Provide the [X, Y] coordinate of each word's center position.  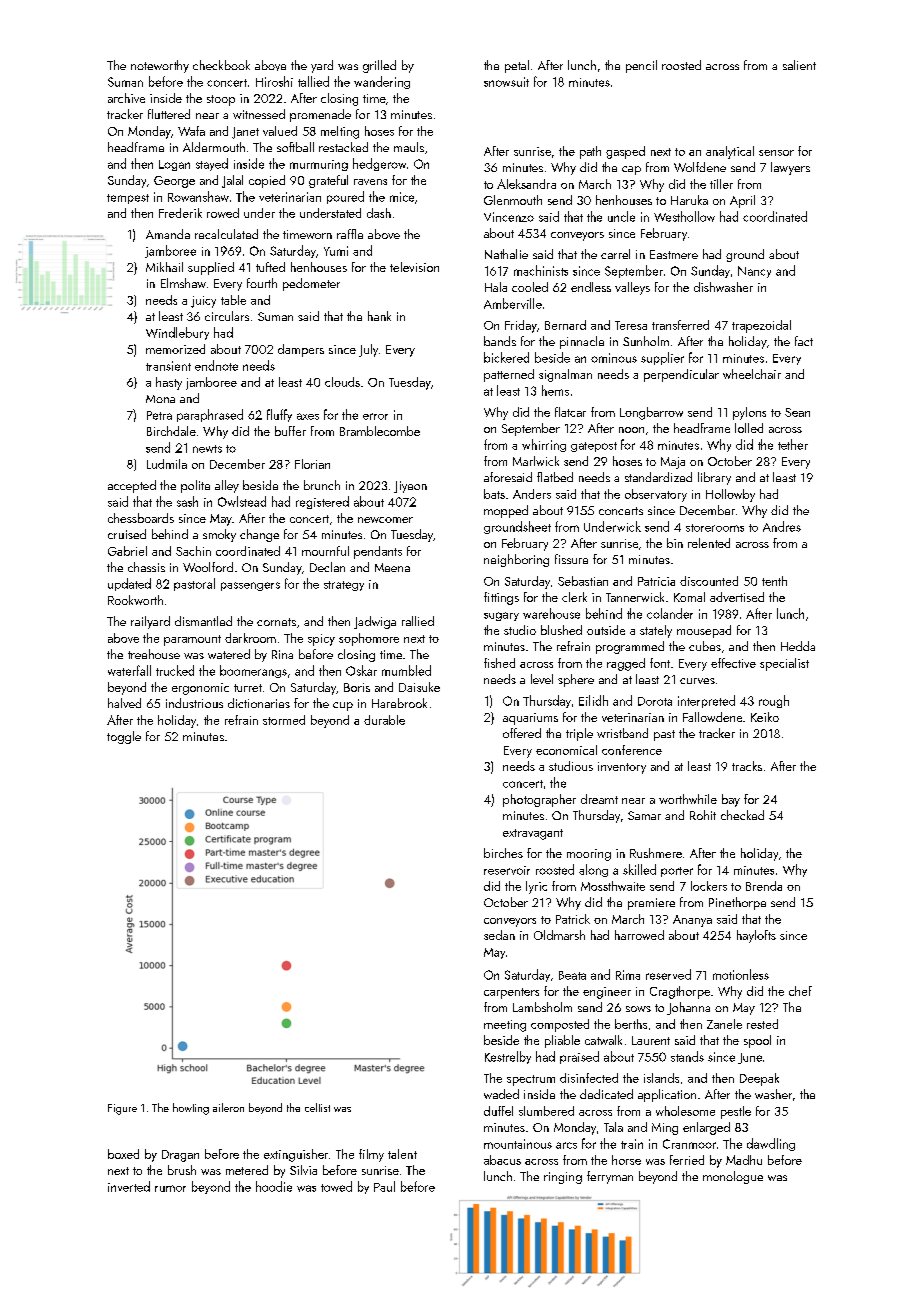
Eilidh [593, 700]
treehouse [154, 654]
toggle [124, 737]
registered [322, 502]
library [714, 478]
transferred [680, 325]
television [414, 267]
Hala [496, 287]
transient [168, 366]
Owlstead [242, 501]
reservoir [507, 870]
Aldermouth [214, 147]
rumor [170, 1188]
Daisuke [419, 687]
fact [804, 341]
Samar [644, 815]
